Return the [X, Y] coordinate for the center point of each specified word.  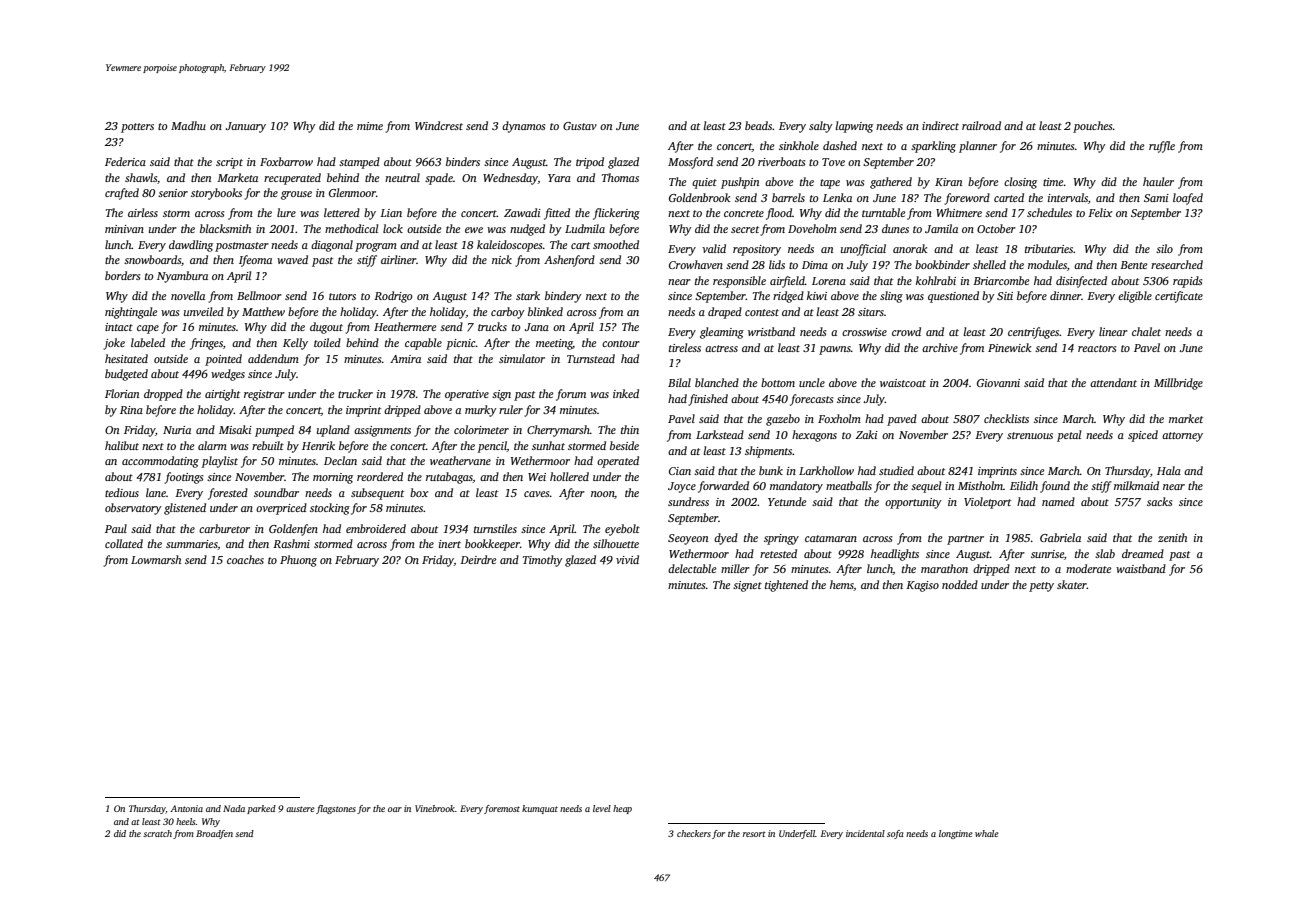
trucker [355, 393]
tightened [786, 586]
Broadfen [214, 834]
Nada [234, 808]
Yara [559, 178]
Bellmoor [259, 295]
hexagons [814, 436]
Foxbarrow [286, 161]
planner [978, 147]
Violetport [987, 503]
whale [987, 833]
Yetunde [787, 501]
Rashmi [291, 543]
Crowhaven [696, 264]
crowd [906, 331]
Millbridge [1178, 384]
